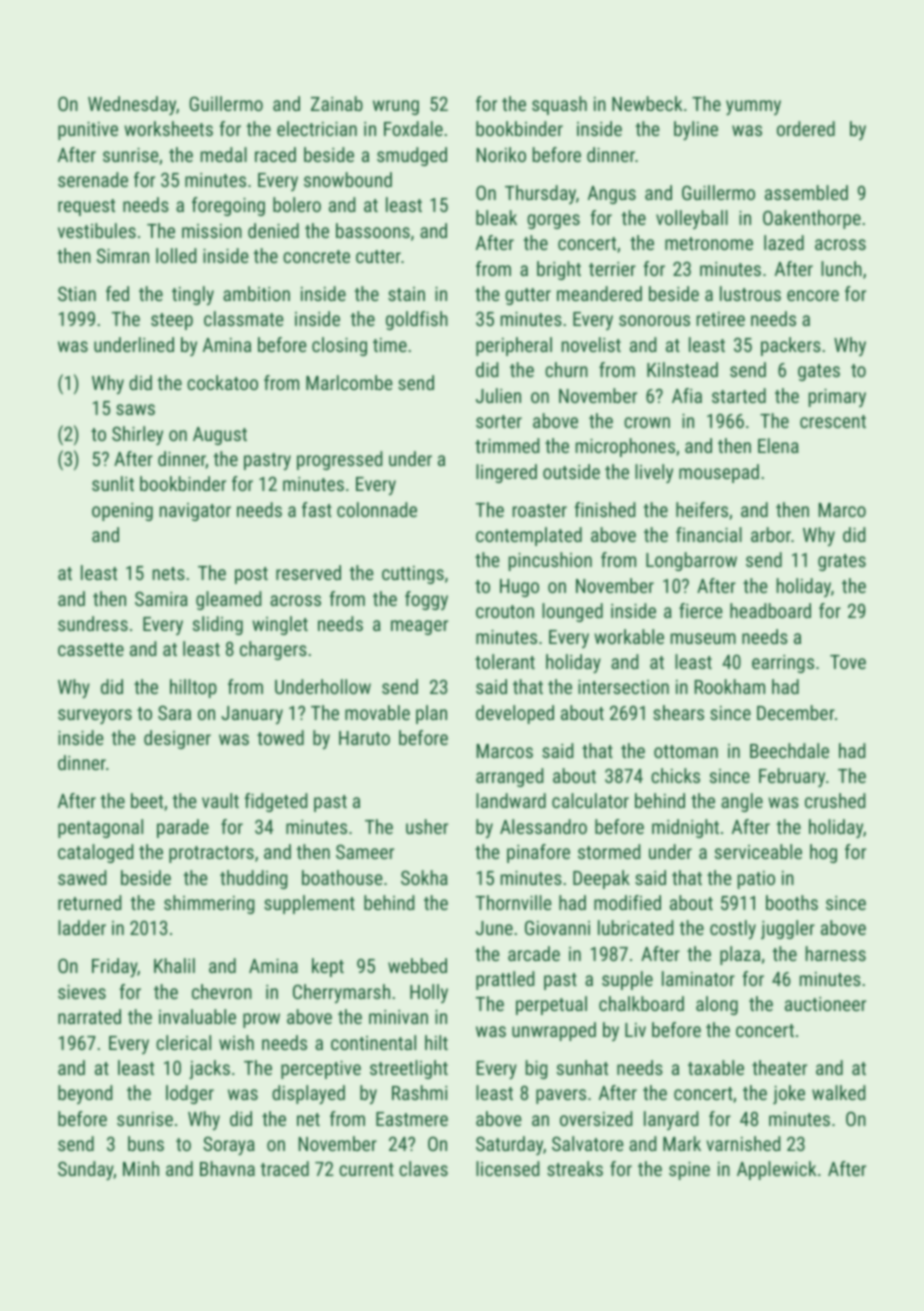  Describe the element at coordinates (341, 993) in the screenshot. I see `Cherrymarsh` at that location.
